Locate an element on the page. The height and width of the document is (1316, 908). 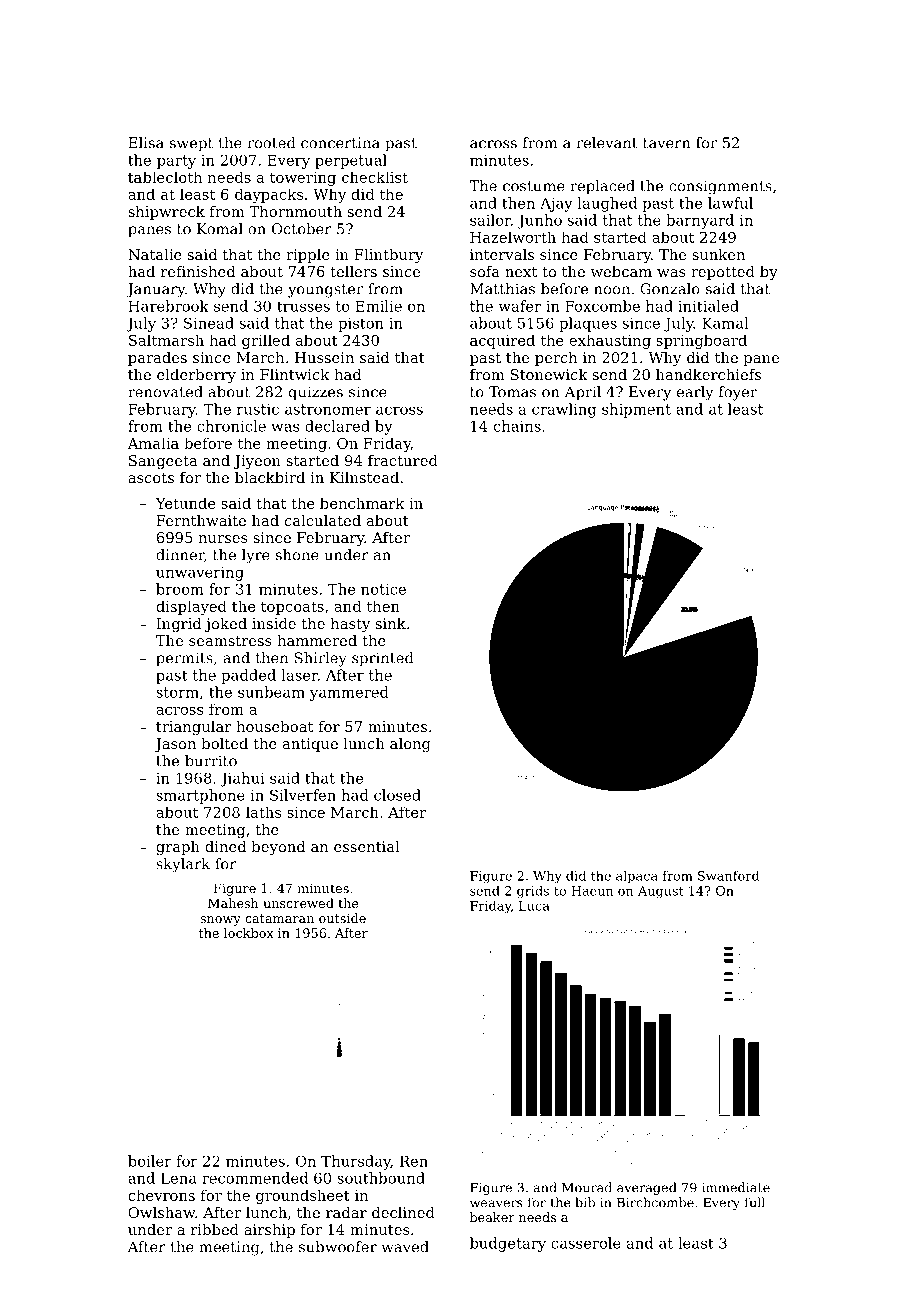
beaker is located at coordinates (492, 1217).
